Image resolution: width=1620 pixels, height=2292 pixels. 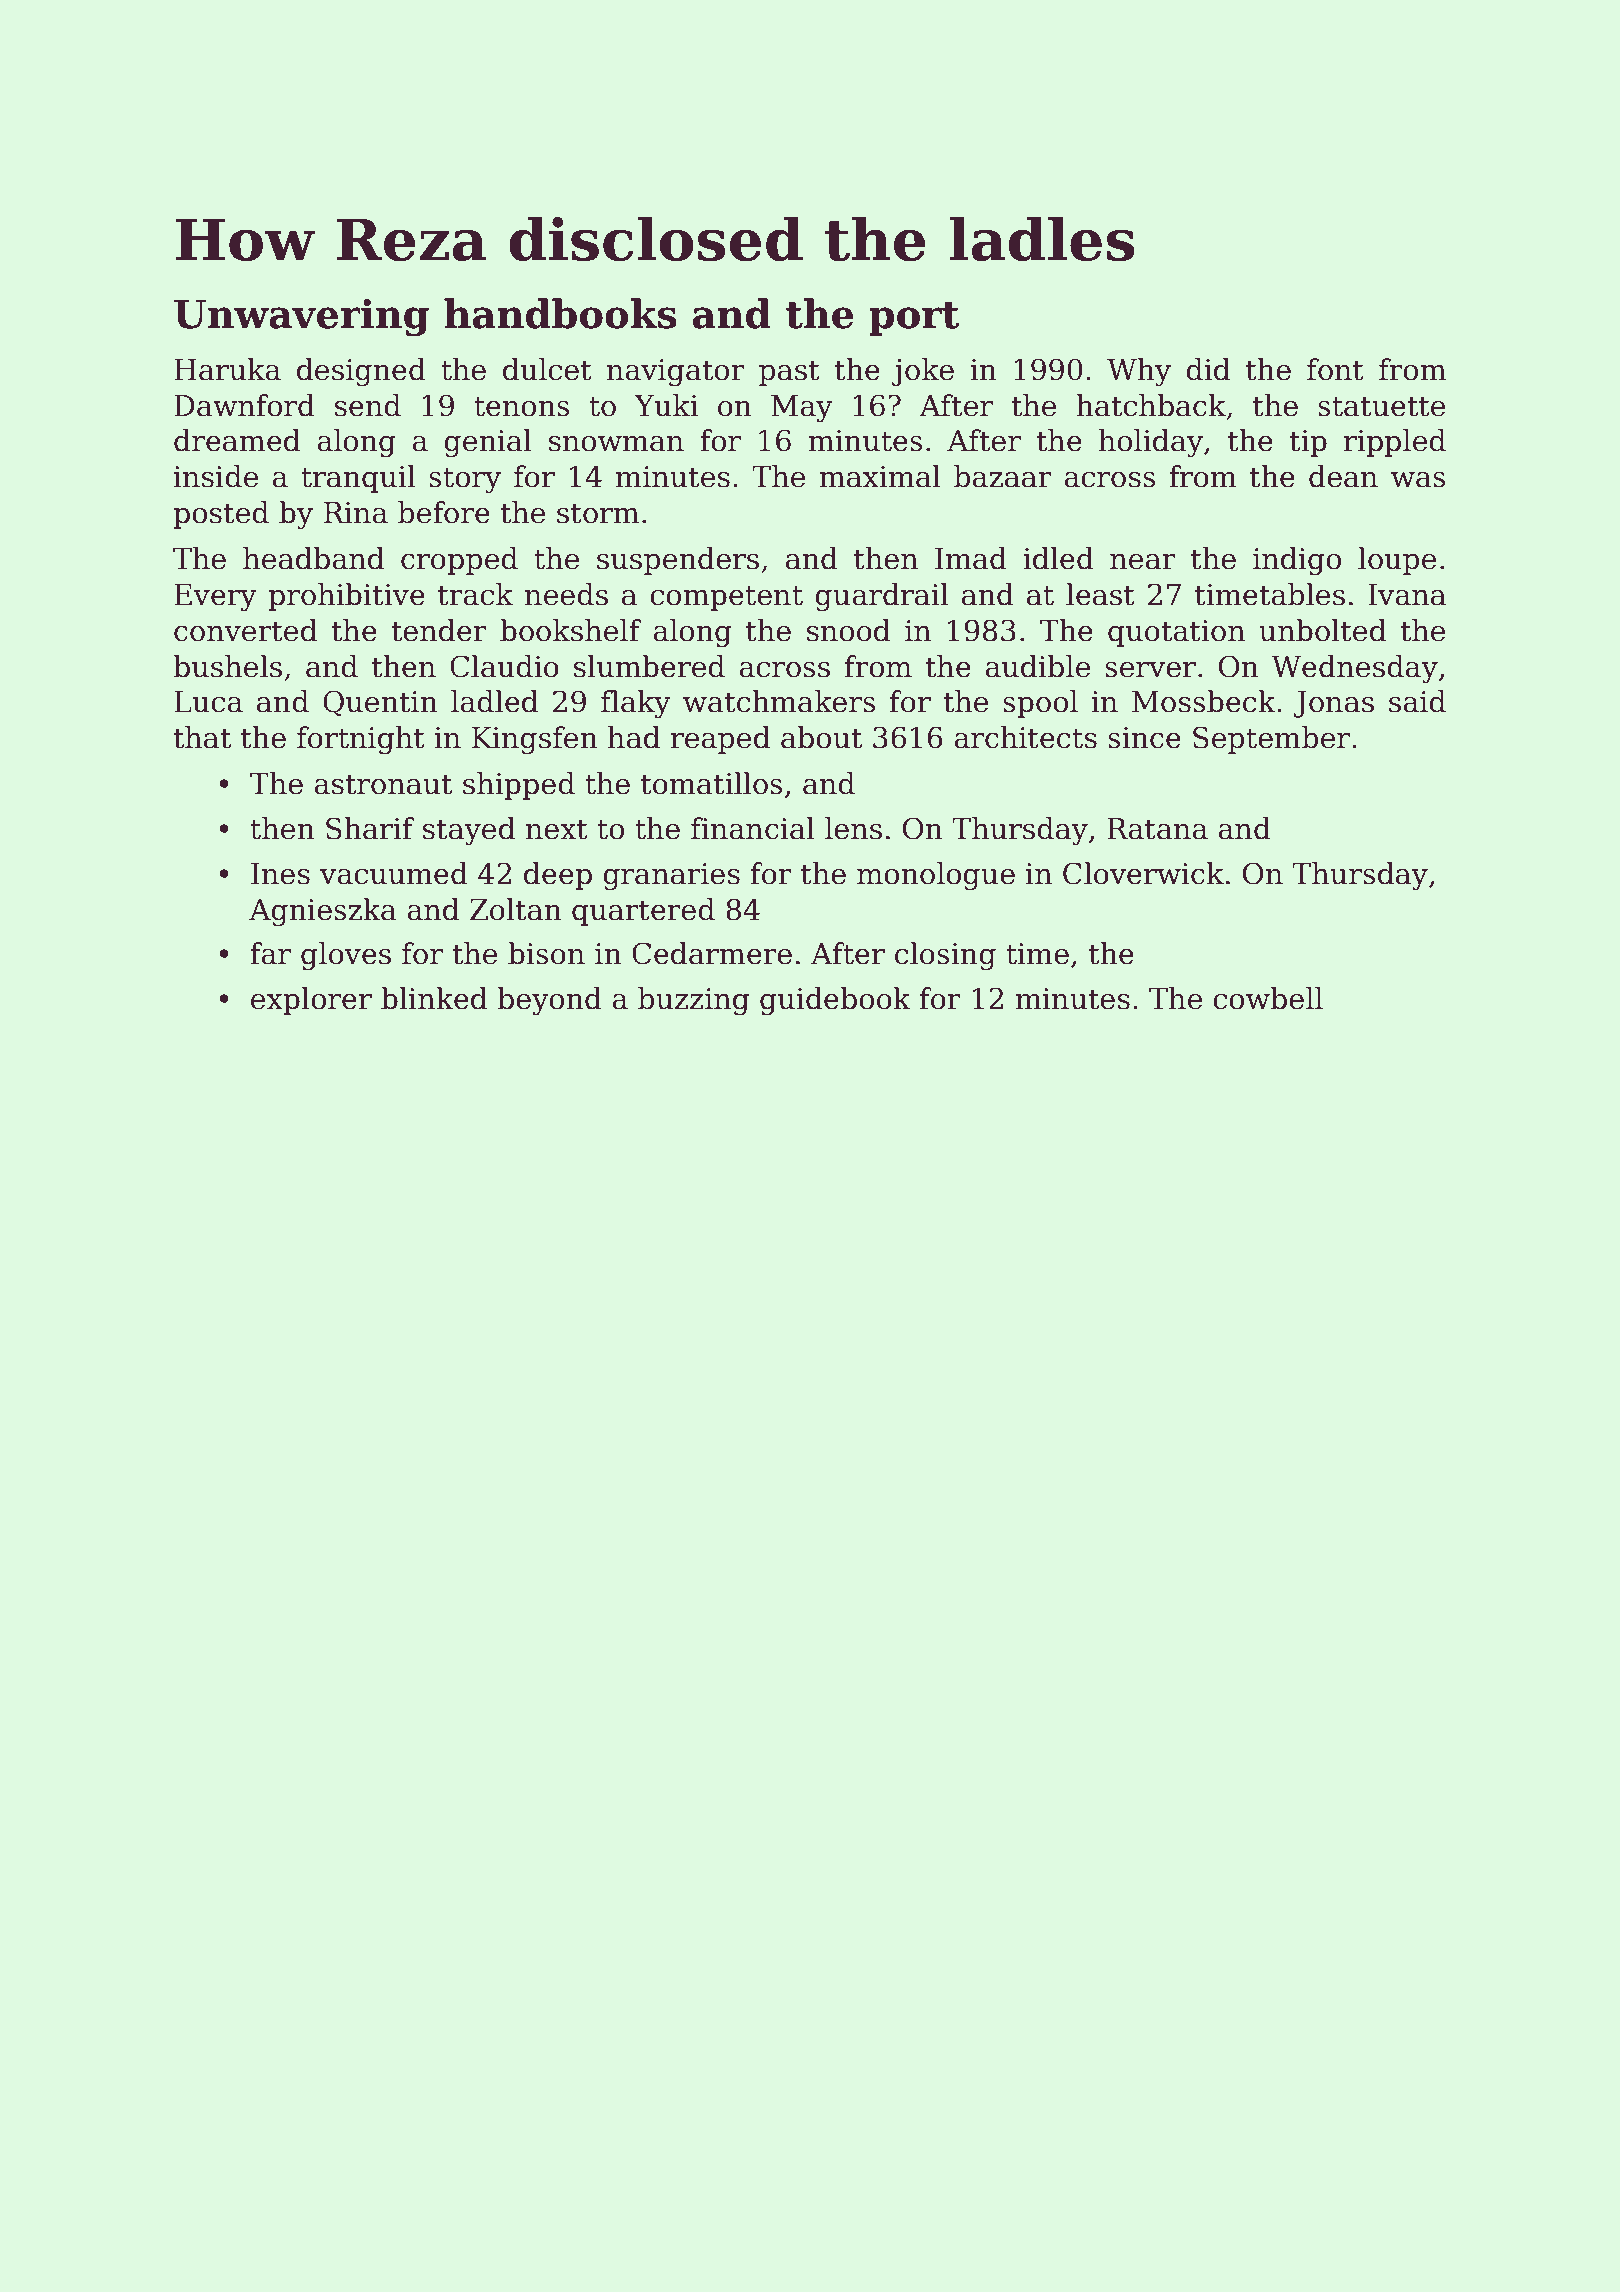 I want to click on September, so click(x=1271, y=740).
